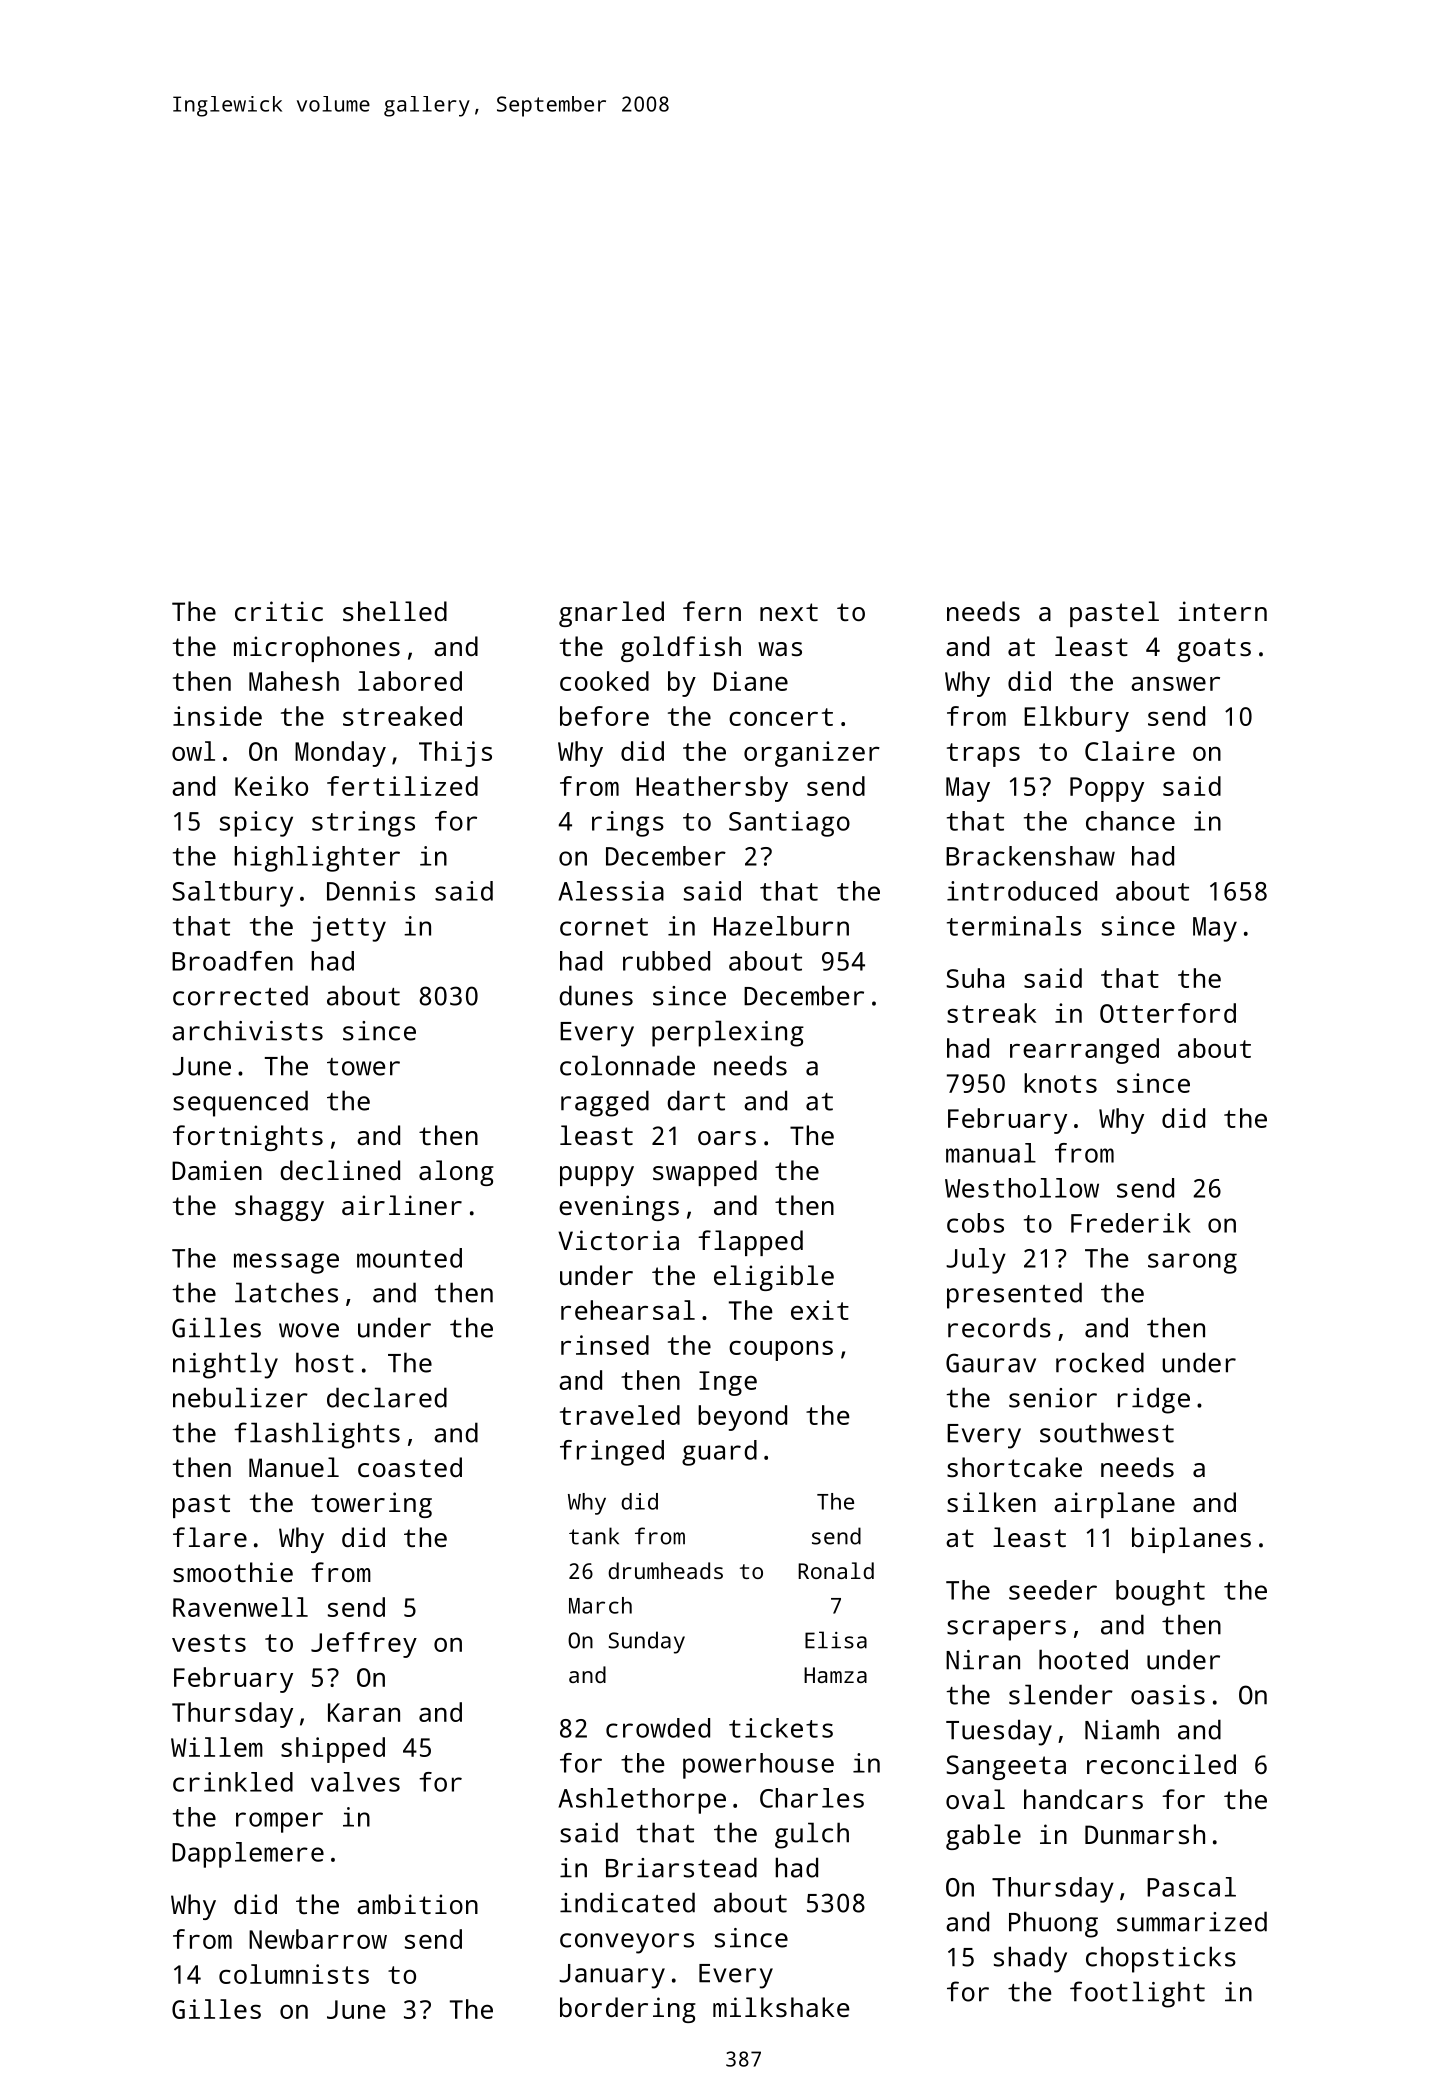 Image resolution: width=1450 pixels, height=2100 pixels. What do you see at coordinates (781, 717) in the page?
I see `concert` at bounding box center [781, 717].
